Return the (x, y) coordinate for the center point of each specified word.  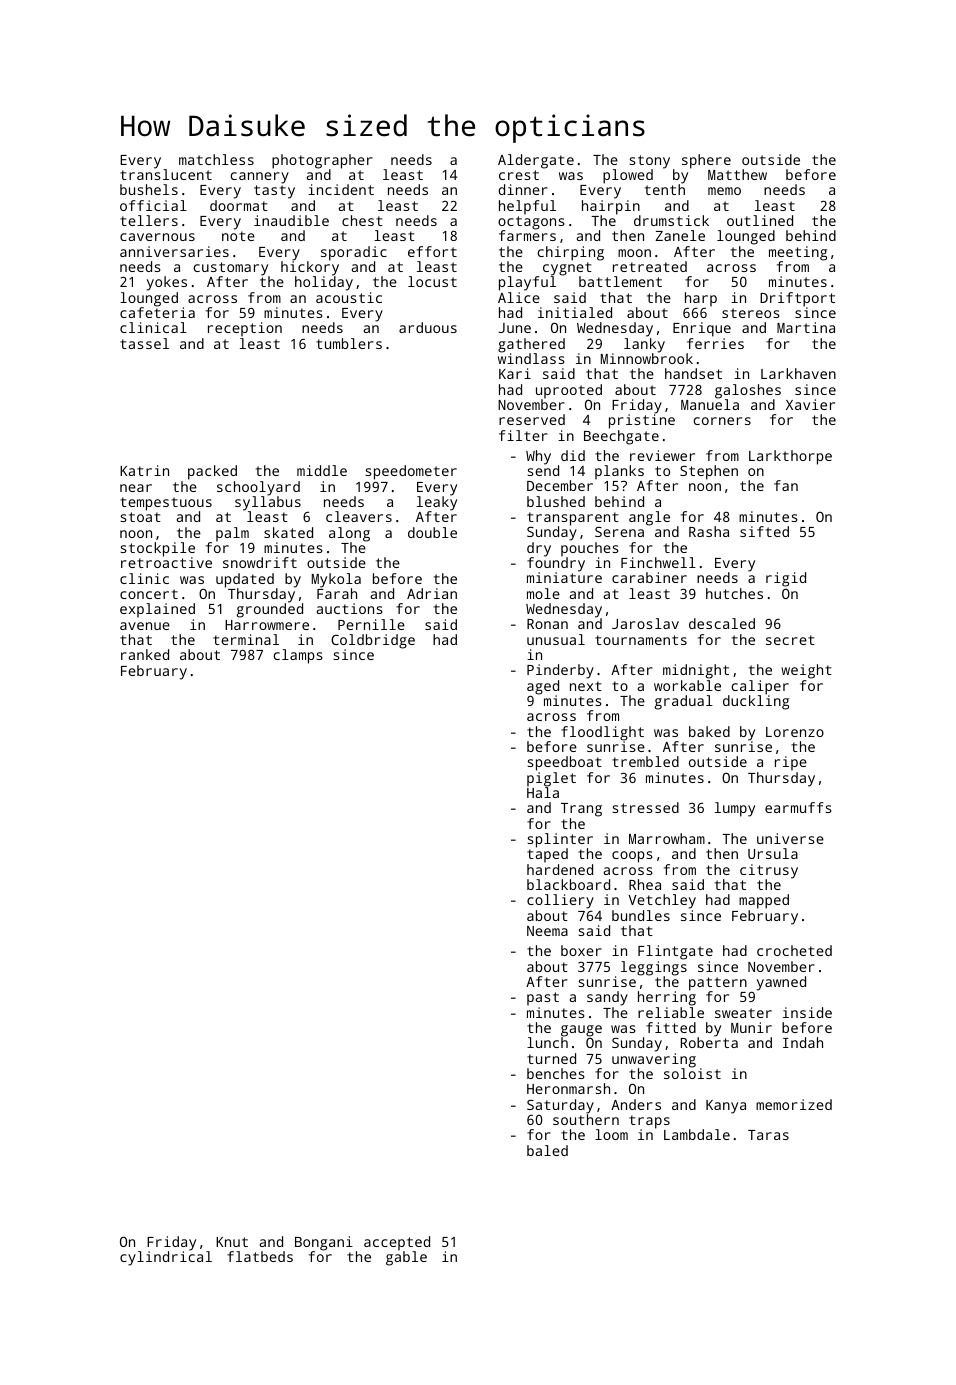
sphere (706, 161)
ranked (145, 654)
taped (547, 855)
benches (556, 1073)
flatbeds (260, 1256)
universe (790, 838)
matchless (216, 159)
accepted (397, 1243)
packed (212, 472)
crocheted (794, 950)
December (560, 485)
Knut (232, 1242)
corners (722, 421)
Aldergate (536, 161)
